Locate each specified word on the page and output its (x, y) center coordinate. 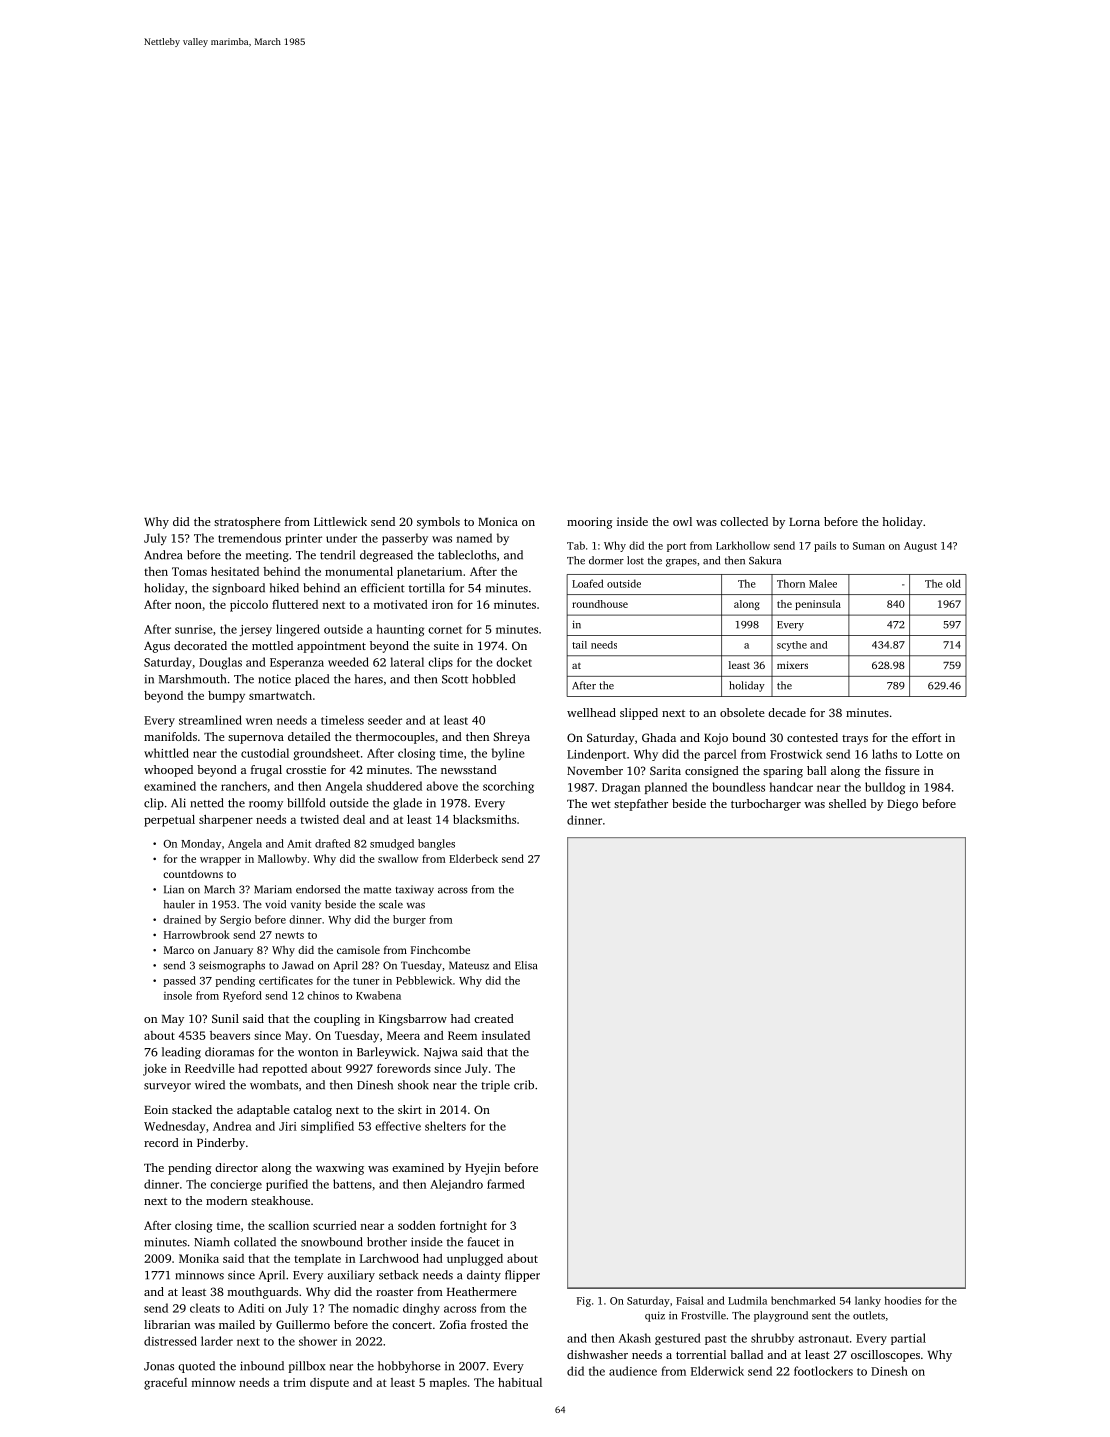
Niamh (212, 1242)
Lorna (804, 522)
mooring (590, 523)
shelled (847, 803)
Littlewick (340, 521)
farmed (506, 1184)
